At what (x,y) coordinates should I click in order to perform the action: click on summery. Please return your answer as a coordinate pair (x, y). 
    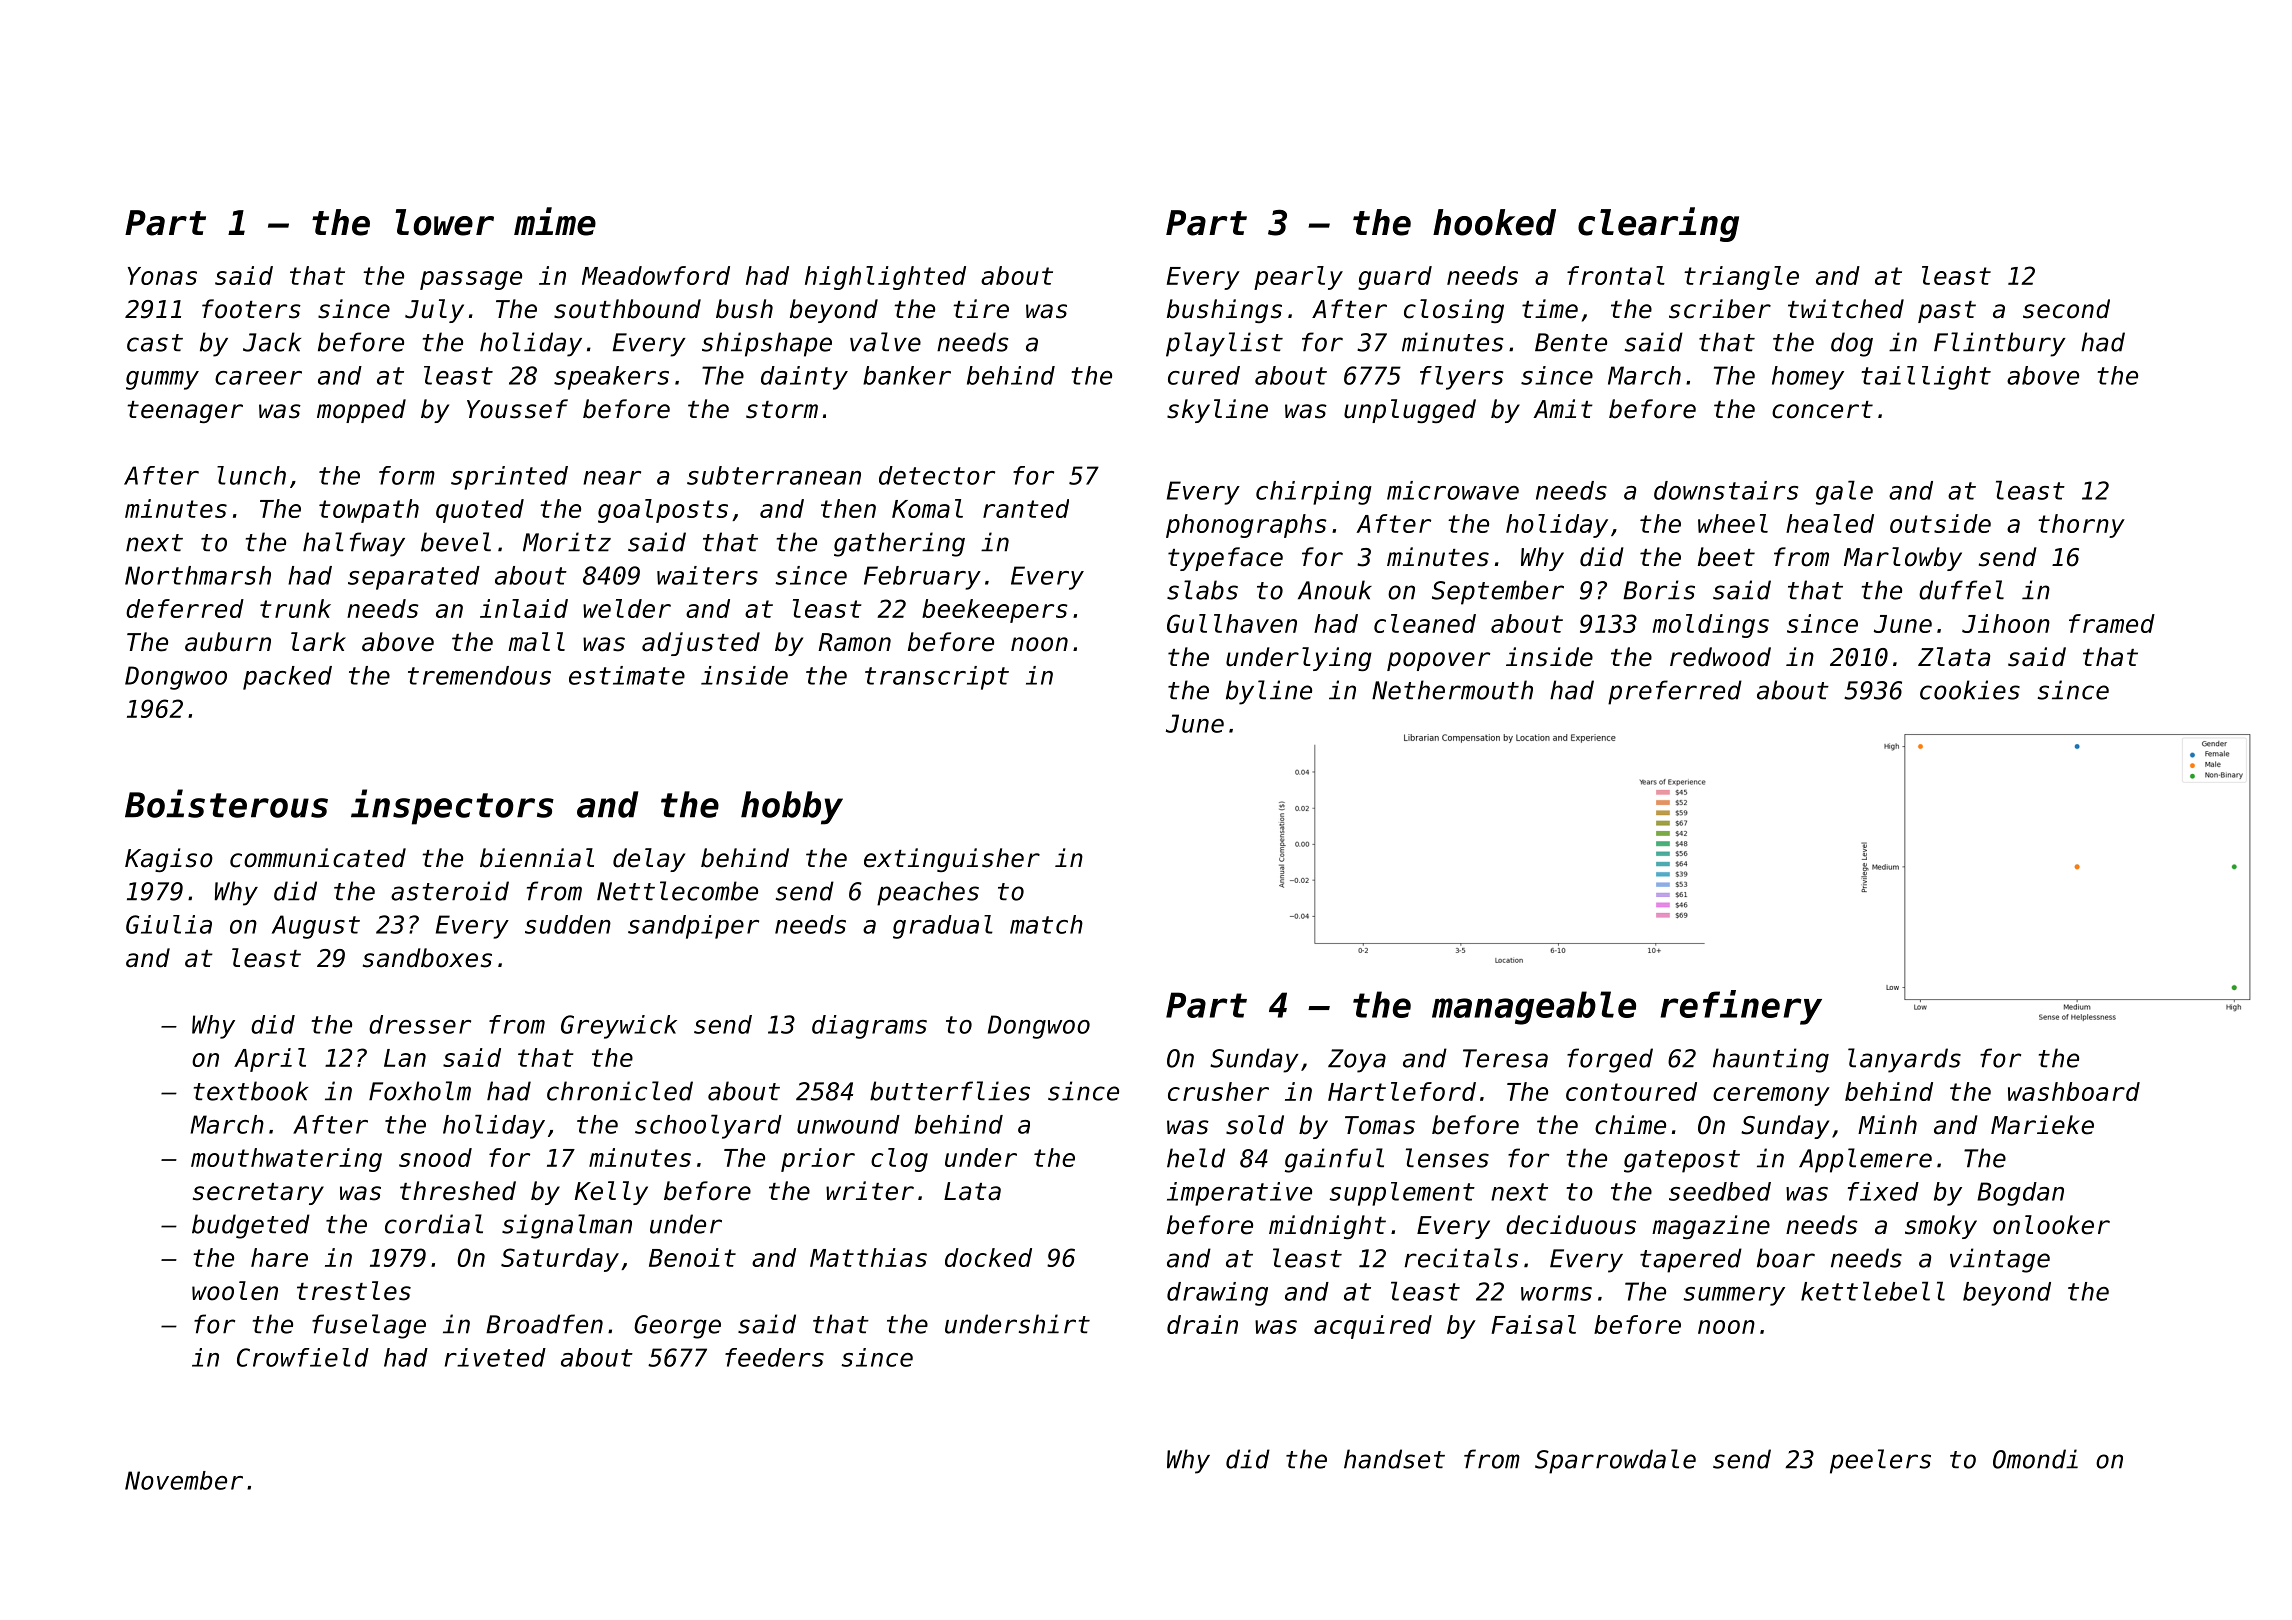
    Looking at the image, I should click on (1734, 1296).
